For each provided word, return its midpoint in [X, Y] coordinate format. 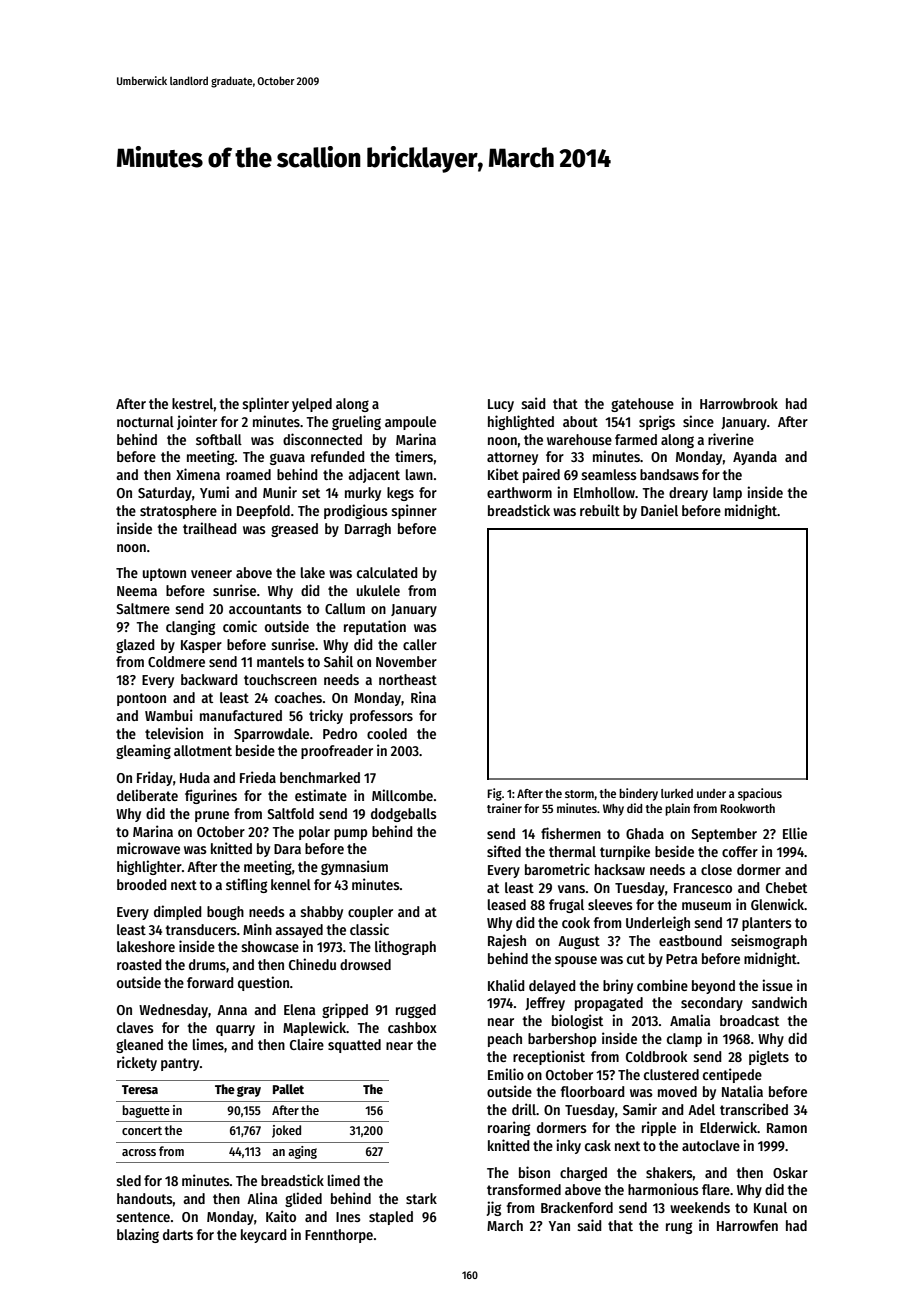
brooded [142, 884]
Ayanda [755, 458]
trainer [504, 808]
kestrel [193, 403]
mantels [280, 661]
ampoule [410, 423]
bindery [638, 794]
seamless [609, 474]
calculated [387, 572]
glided [303, 1199]
